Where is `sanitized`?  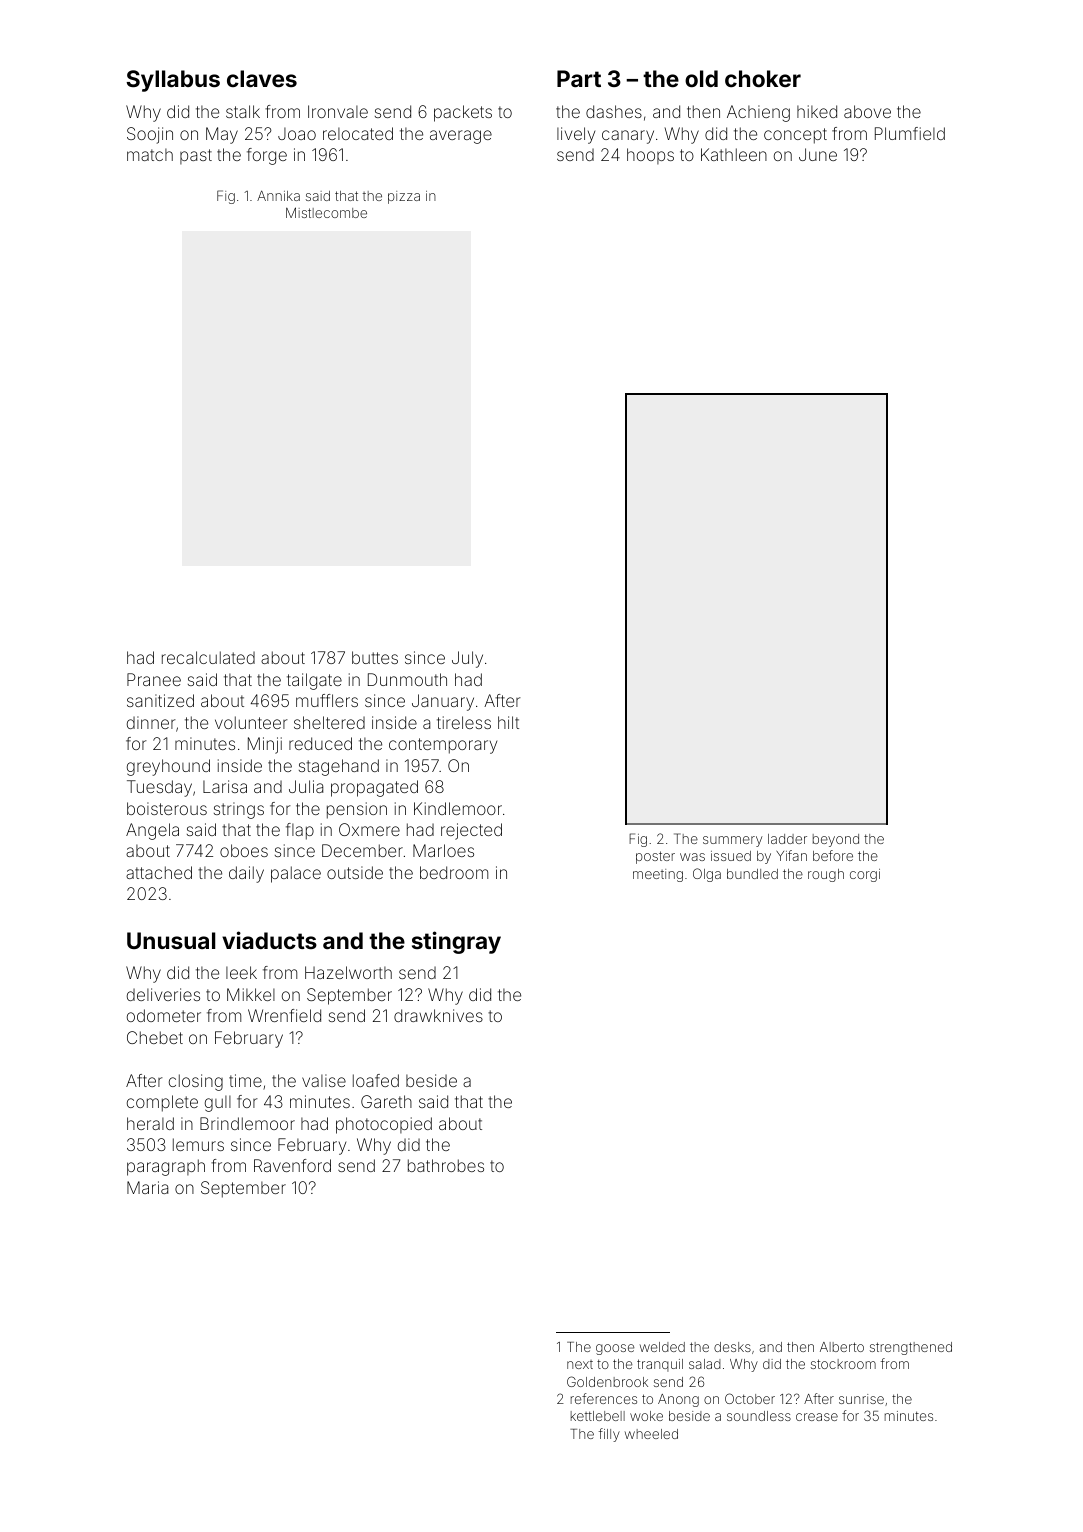 sanitized is located at coordinates (160, 700).
